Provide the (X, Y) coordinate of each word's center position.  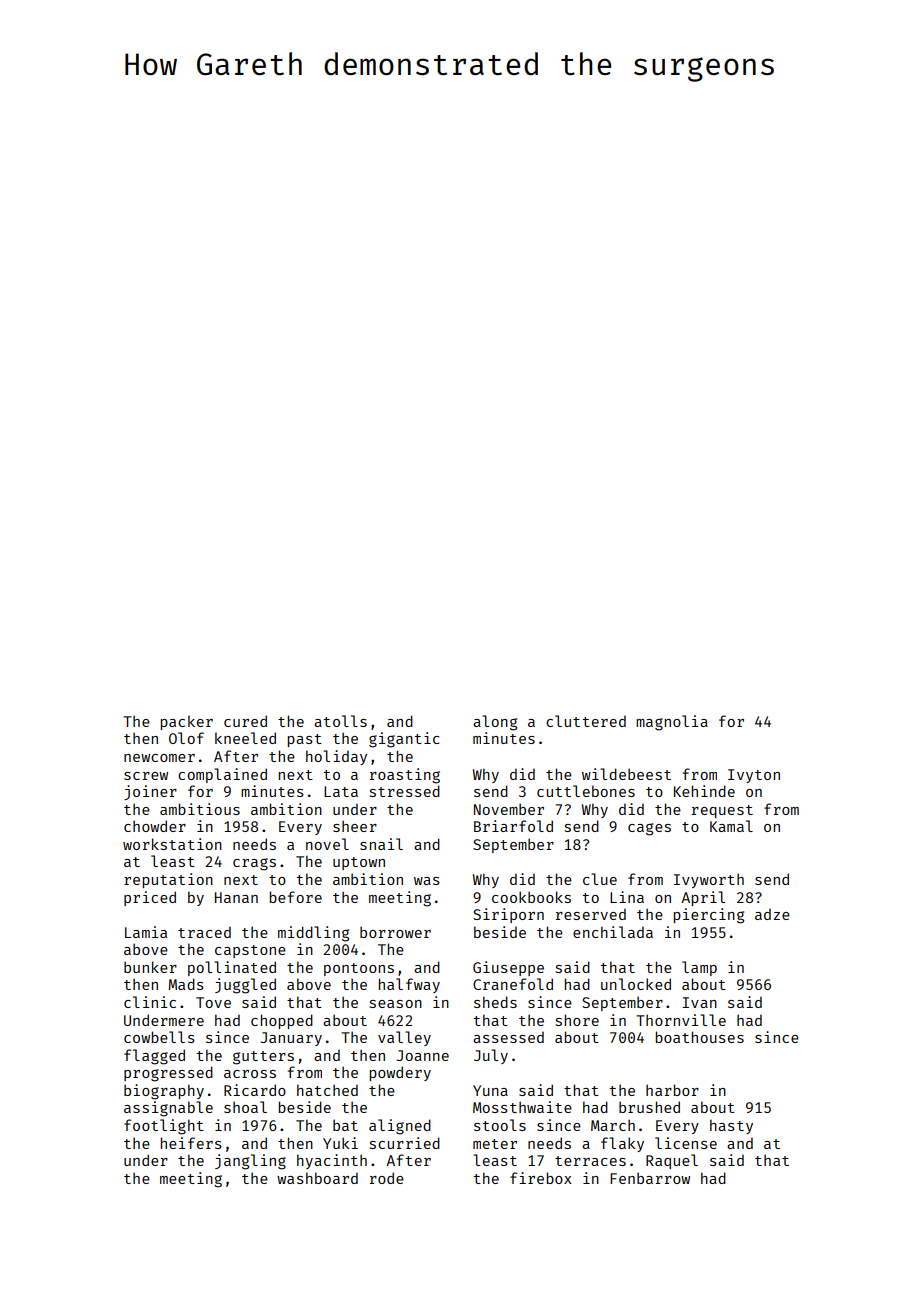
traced (204, 932)
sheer (355, 826)
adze (772, 914)
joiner (150, 792)
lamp (699, 968)
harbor (672, 1090)
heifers (191, 1143)
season (396, 1004)
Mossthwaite (522, 1107)
